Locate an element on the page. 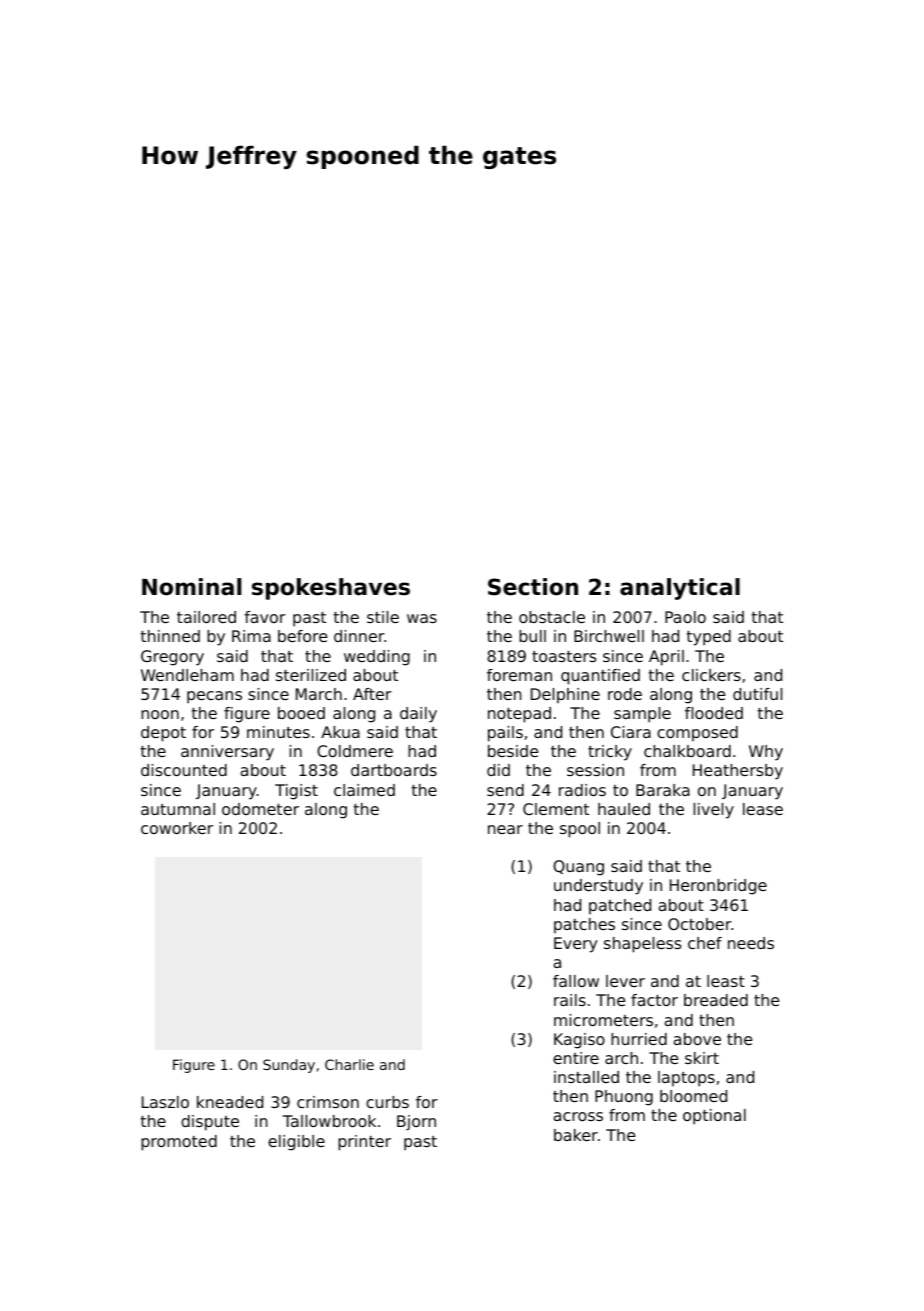 The image size is (924, 1311). daily is located at coordinates (418, 715).
